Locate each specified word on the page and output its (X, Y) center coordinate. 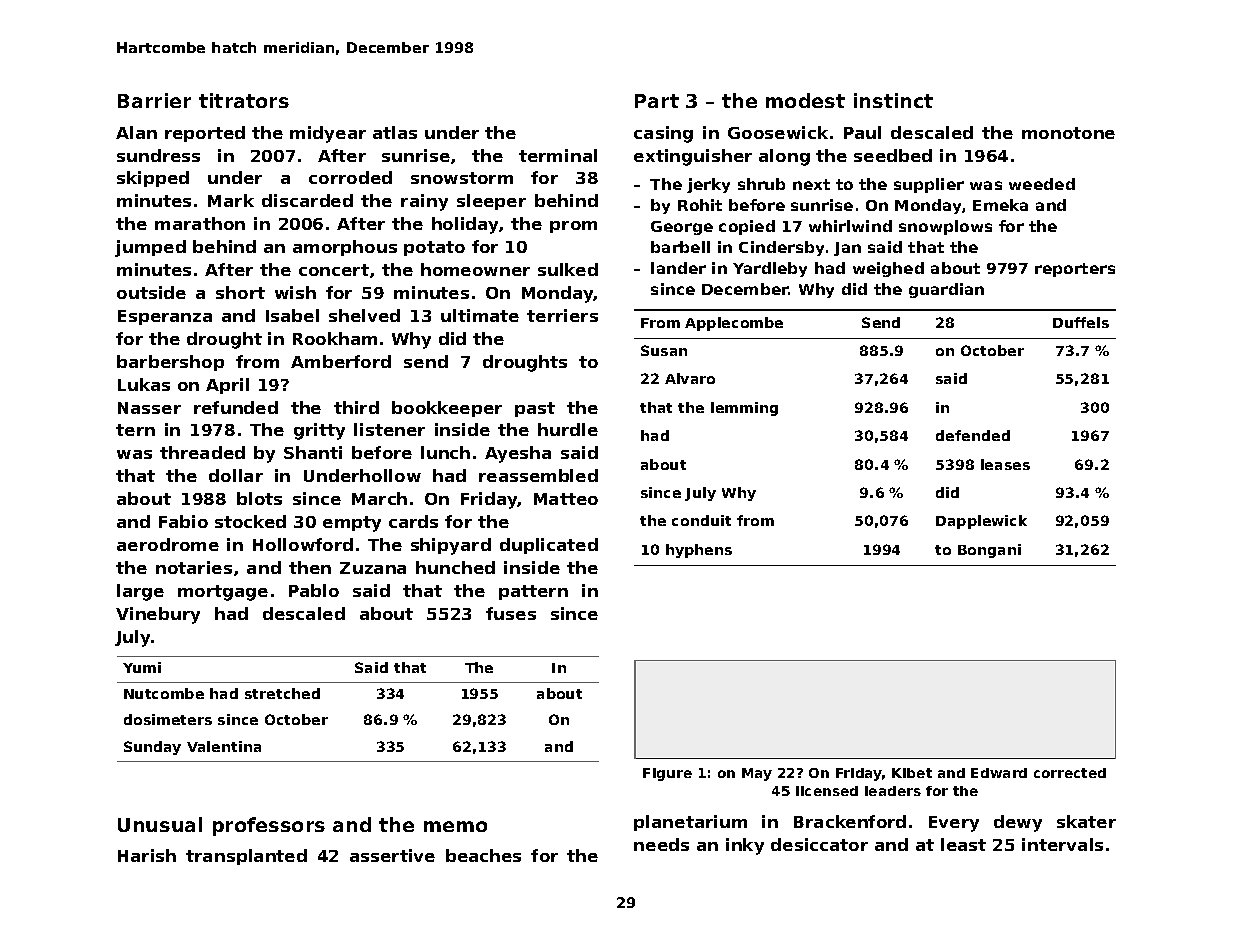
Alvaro (690, 378)
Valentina (224, 746)
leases (1005, 464)
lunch (445, 452)
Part (657, 101)
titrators (244, 100)
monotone (1068, 133)
